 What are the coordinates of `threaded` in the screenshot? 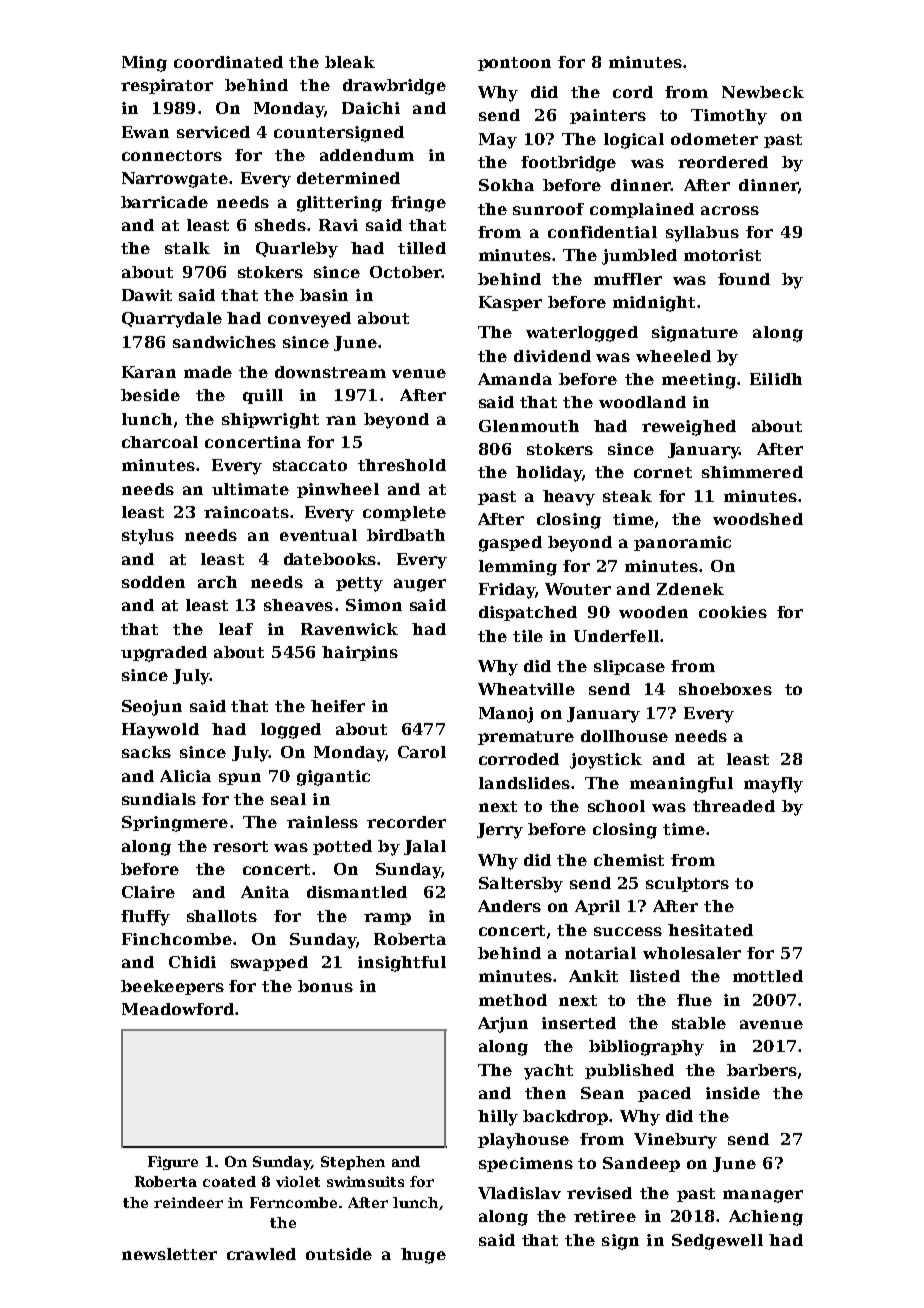 It's located at (734, 806).
